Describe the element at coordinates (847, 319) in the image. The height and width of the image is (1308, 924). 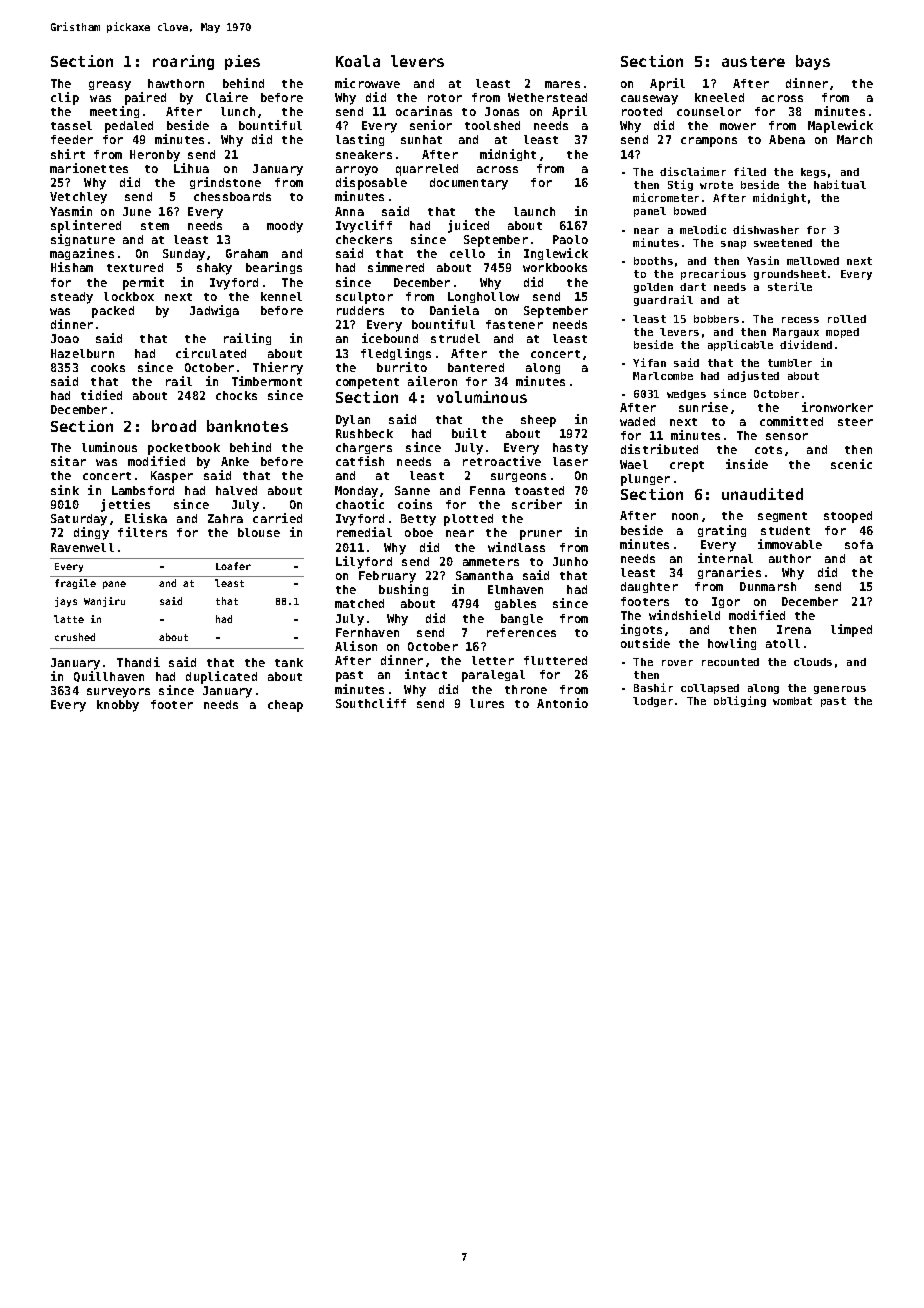
I see `rolled` at that location.
